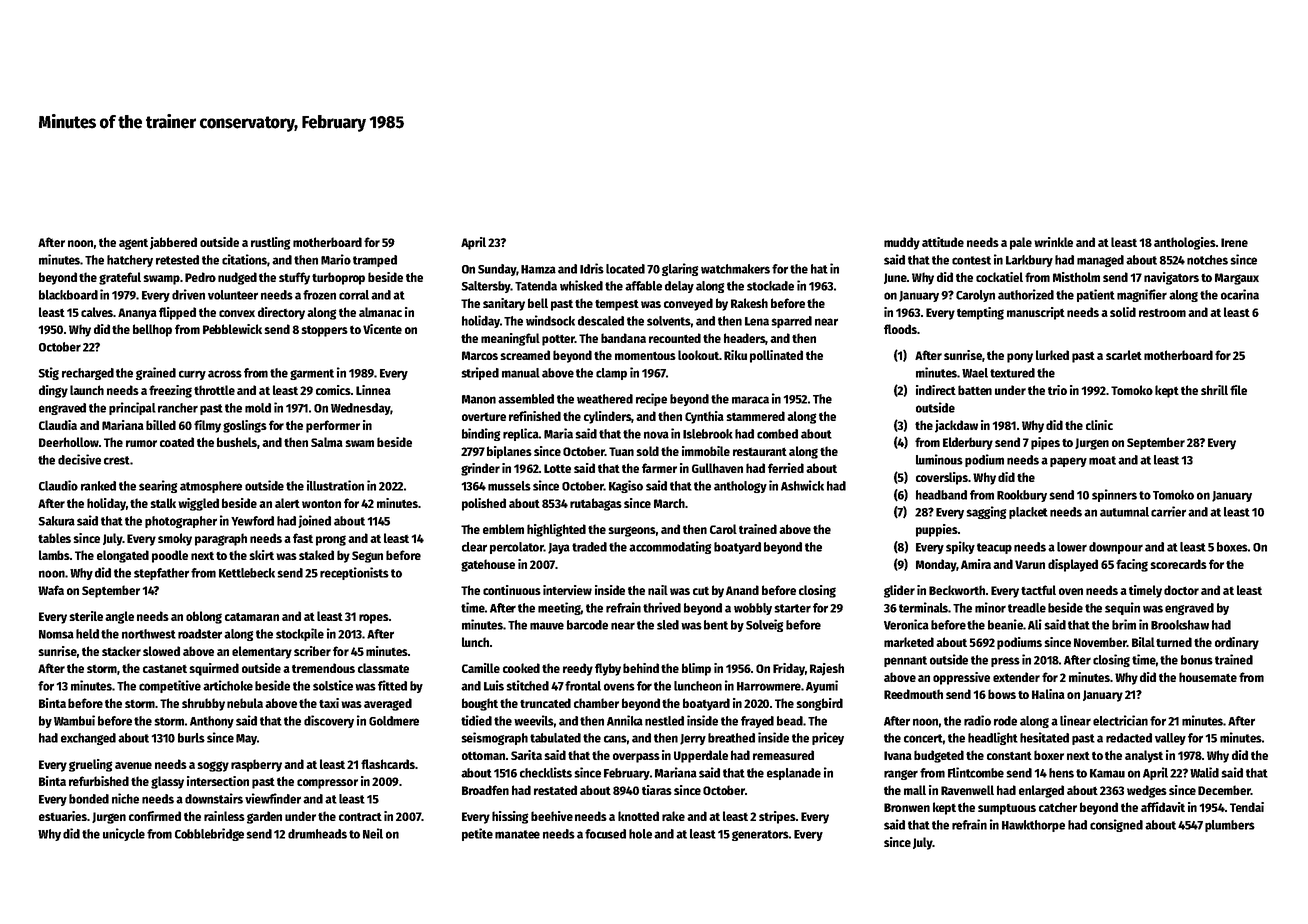 The image size is (1308, 924). I want to click on sparred, so click(791, 322).
